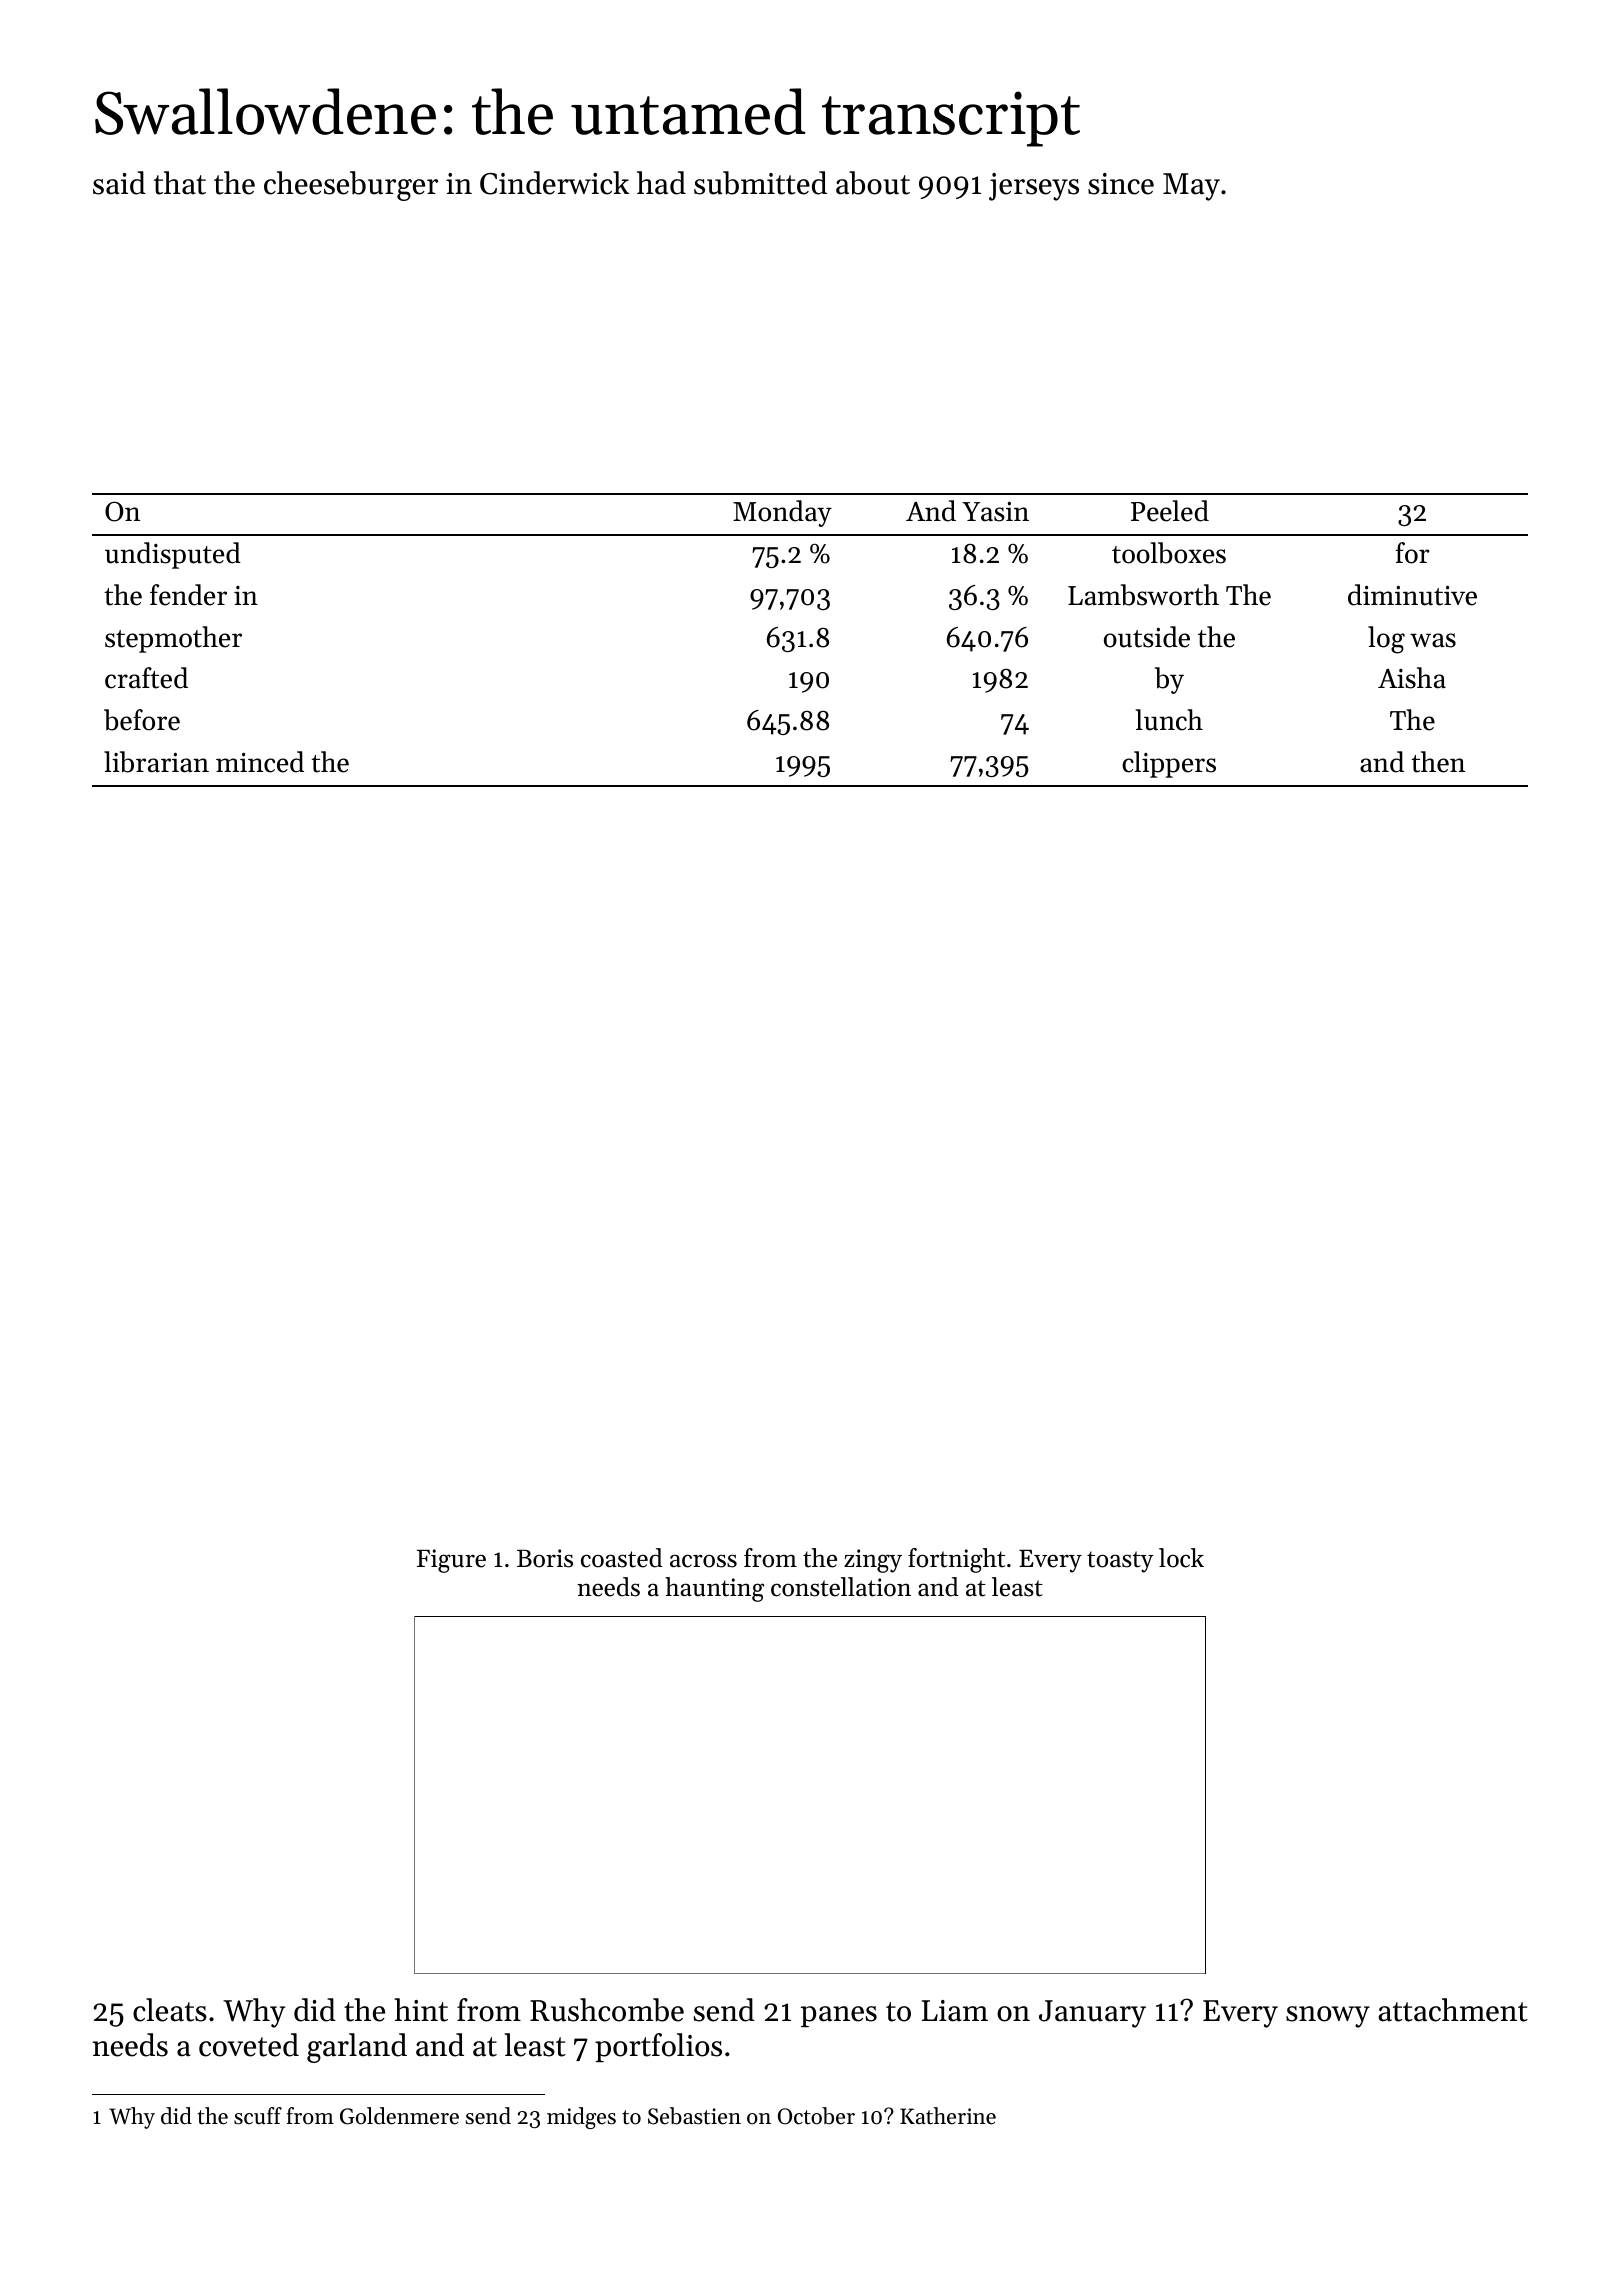 The height and width of the image is (2292, 1620). Describe the element at coordinates (1181, 1558) in the image. I see `lock` at that location.
